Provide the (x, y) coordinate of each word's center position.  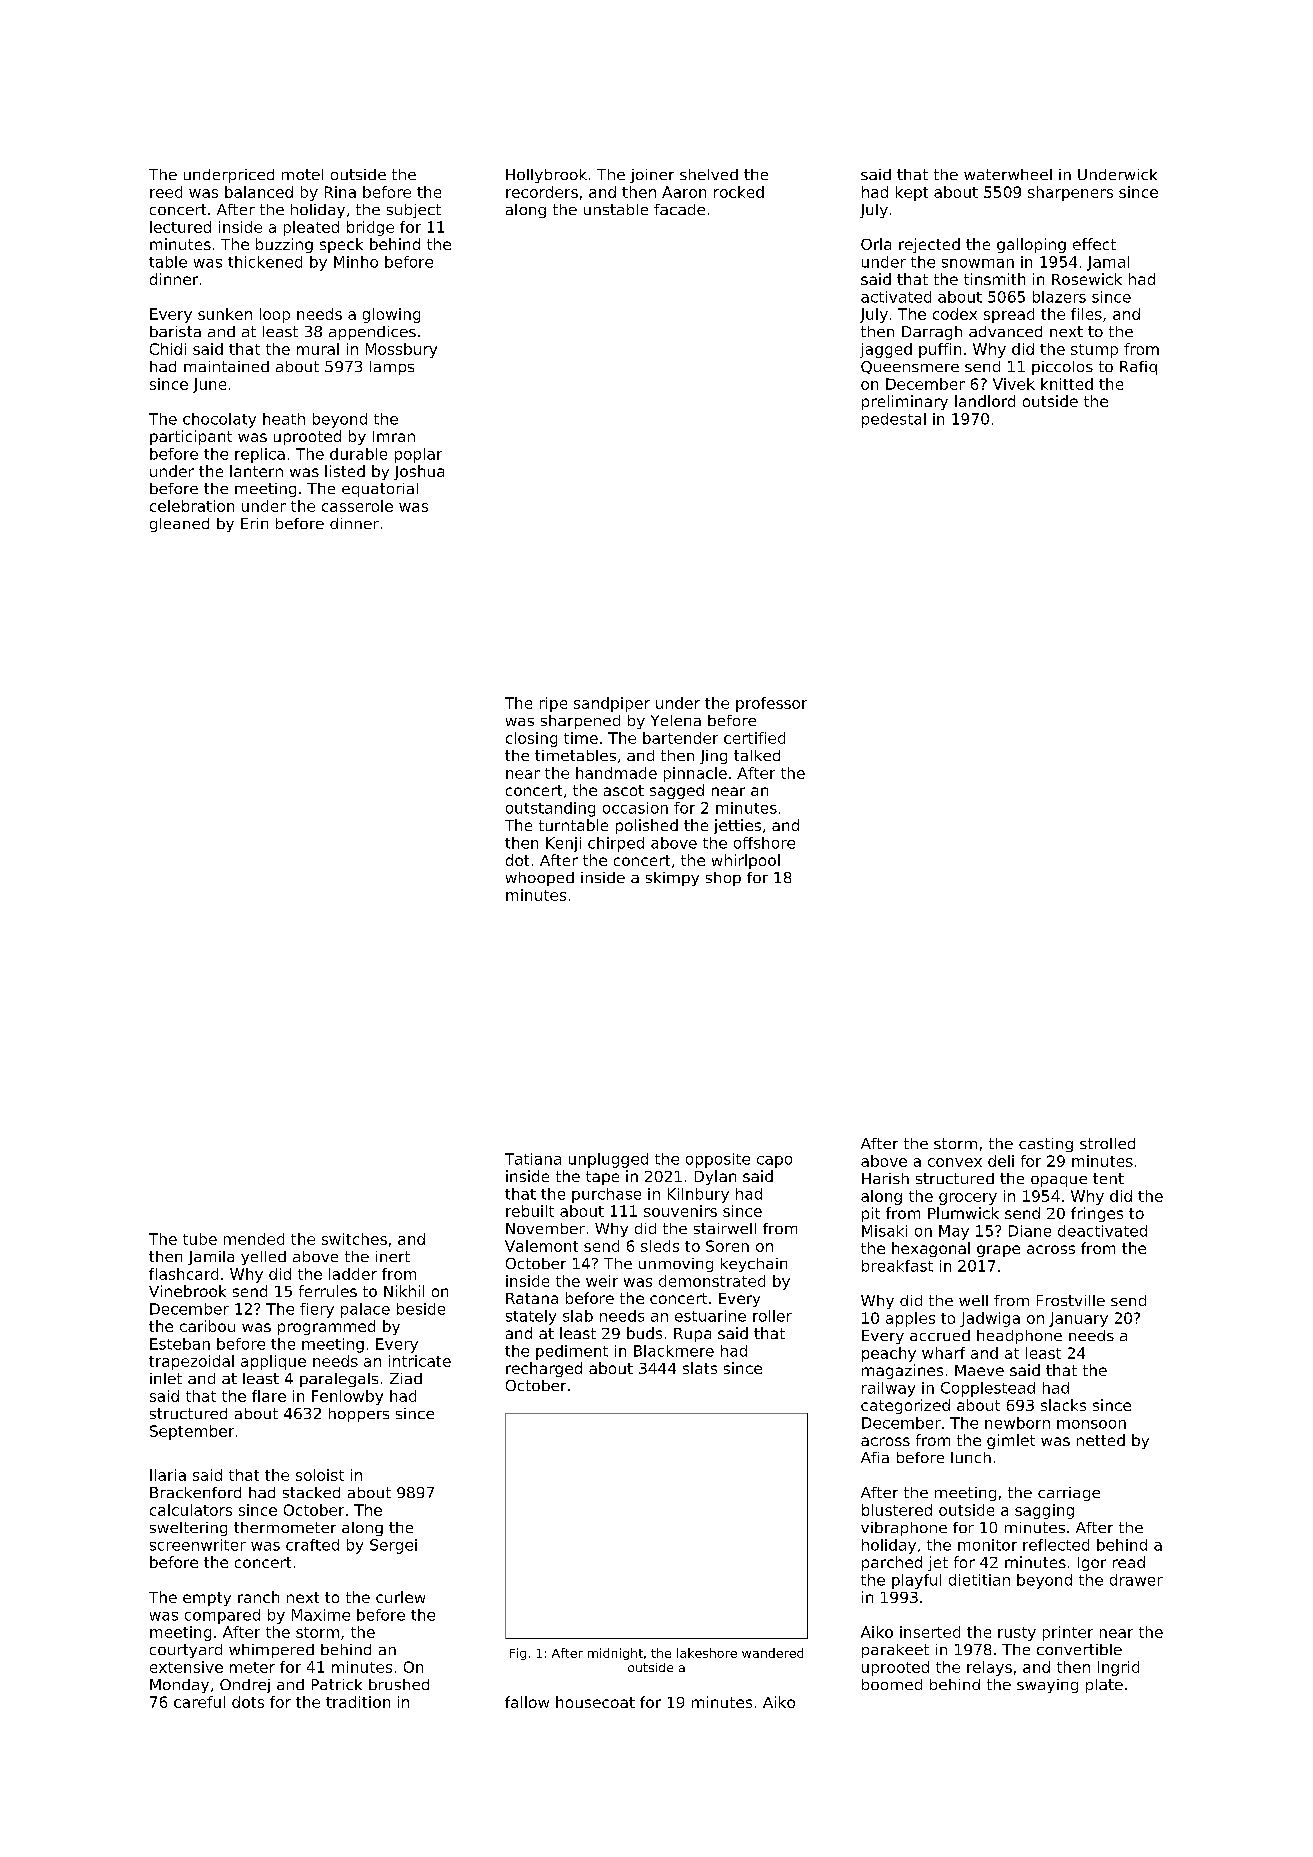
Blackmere (674, 1351)
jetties (737, 826)
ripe (553, 704)
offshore (764, 843)
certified (754, 738)
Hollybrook (546, 176)
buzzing (284, 245)
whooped (540, 879)
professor (771, 704)
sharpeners (1070, 193)
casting (1046, 1145)
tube (200, 1239)
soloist (320, 1475)
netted (1101, 1440)
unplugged (608, 1160)
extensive (186, 1667)
